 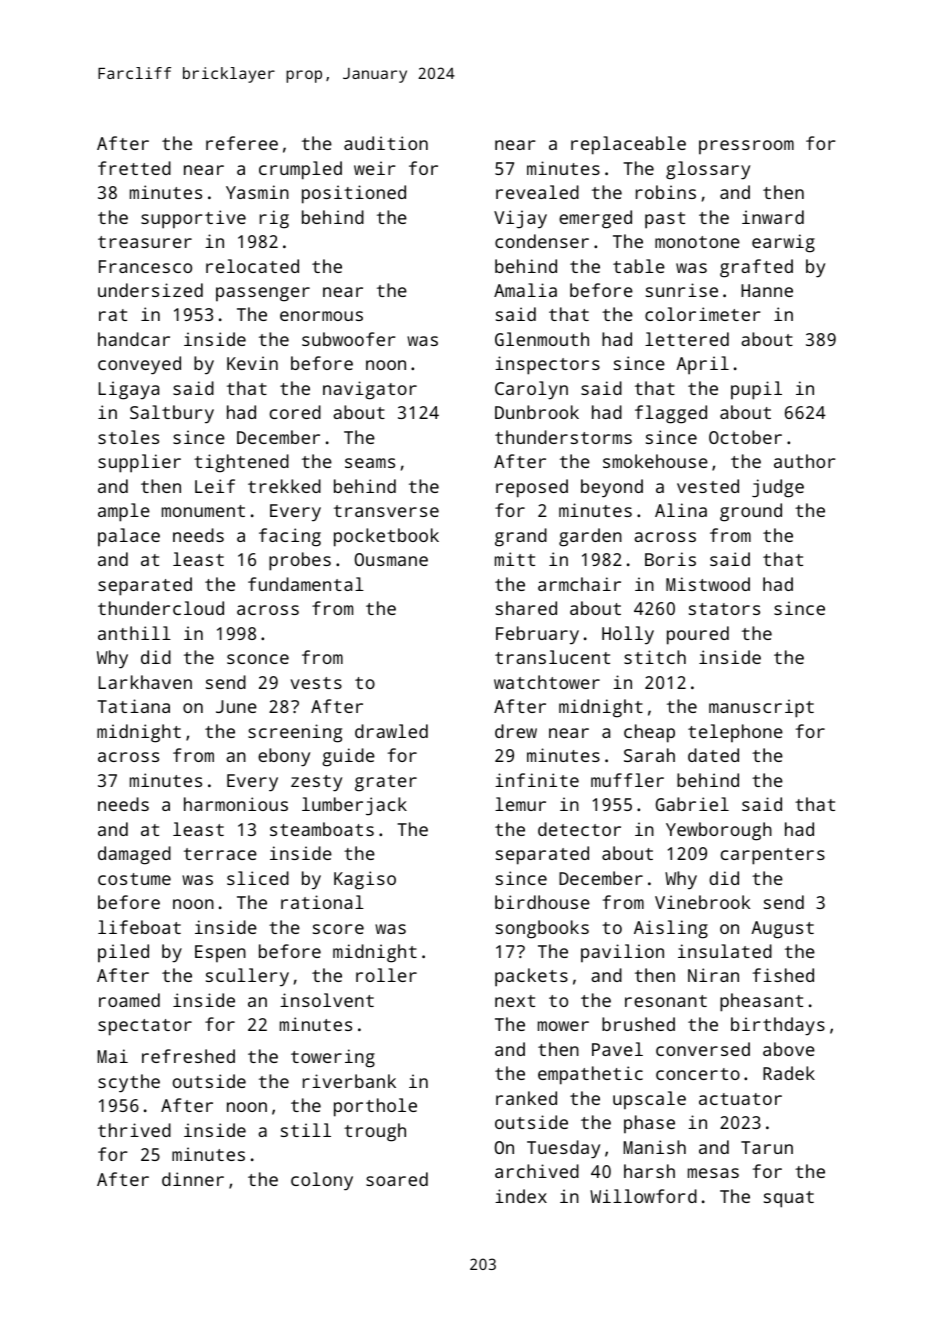 What do you see at coordinates (520, 219) in the screenshot?
I see `Vijay` at bounding box center [520, 219].
